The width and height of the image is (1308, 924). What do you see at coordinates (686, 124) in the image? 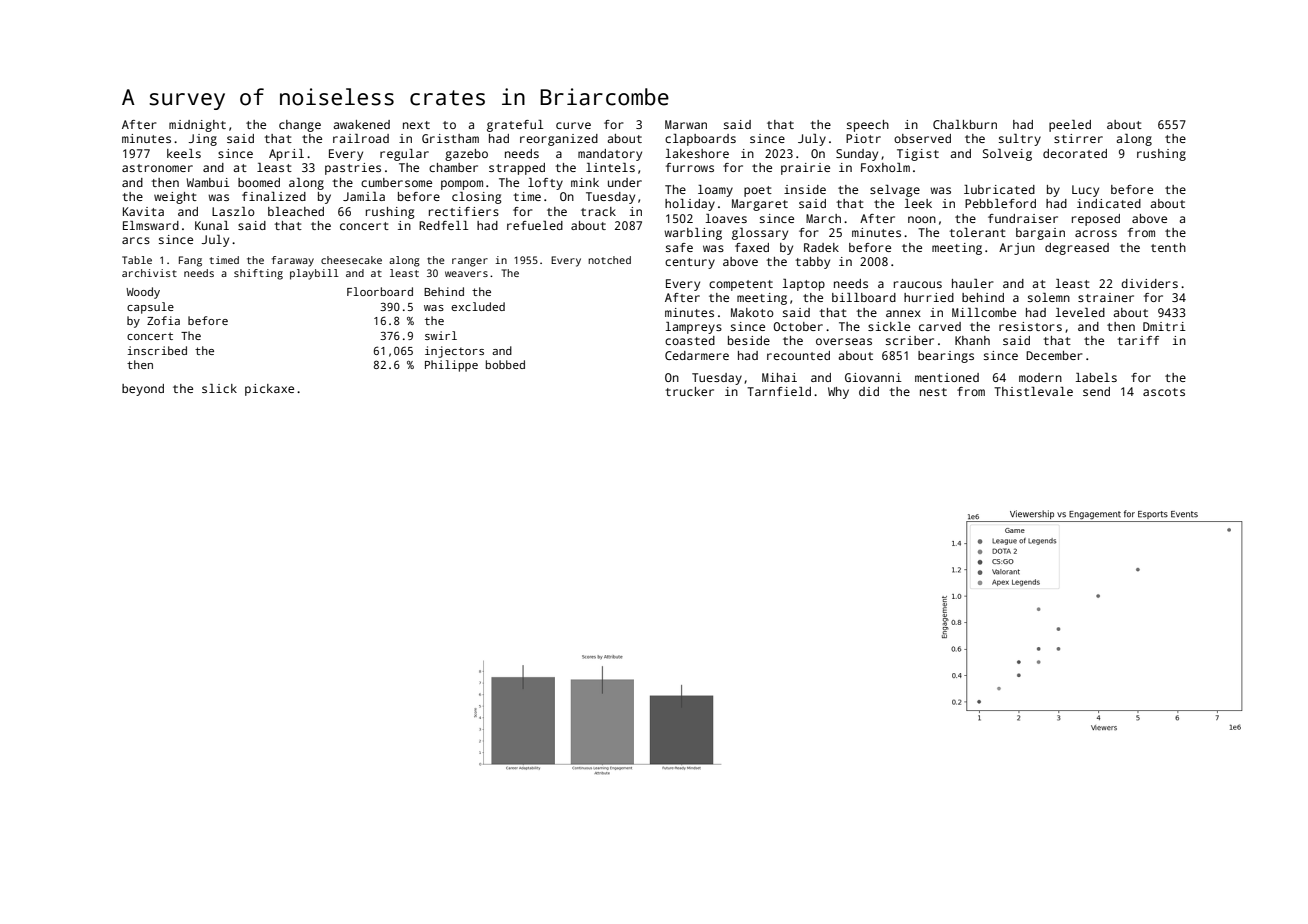
I see `Marwan` at bounding box center [686, 124].
